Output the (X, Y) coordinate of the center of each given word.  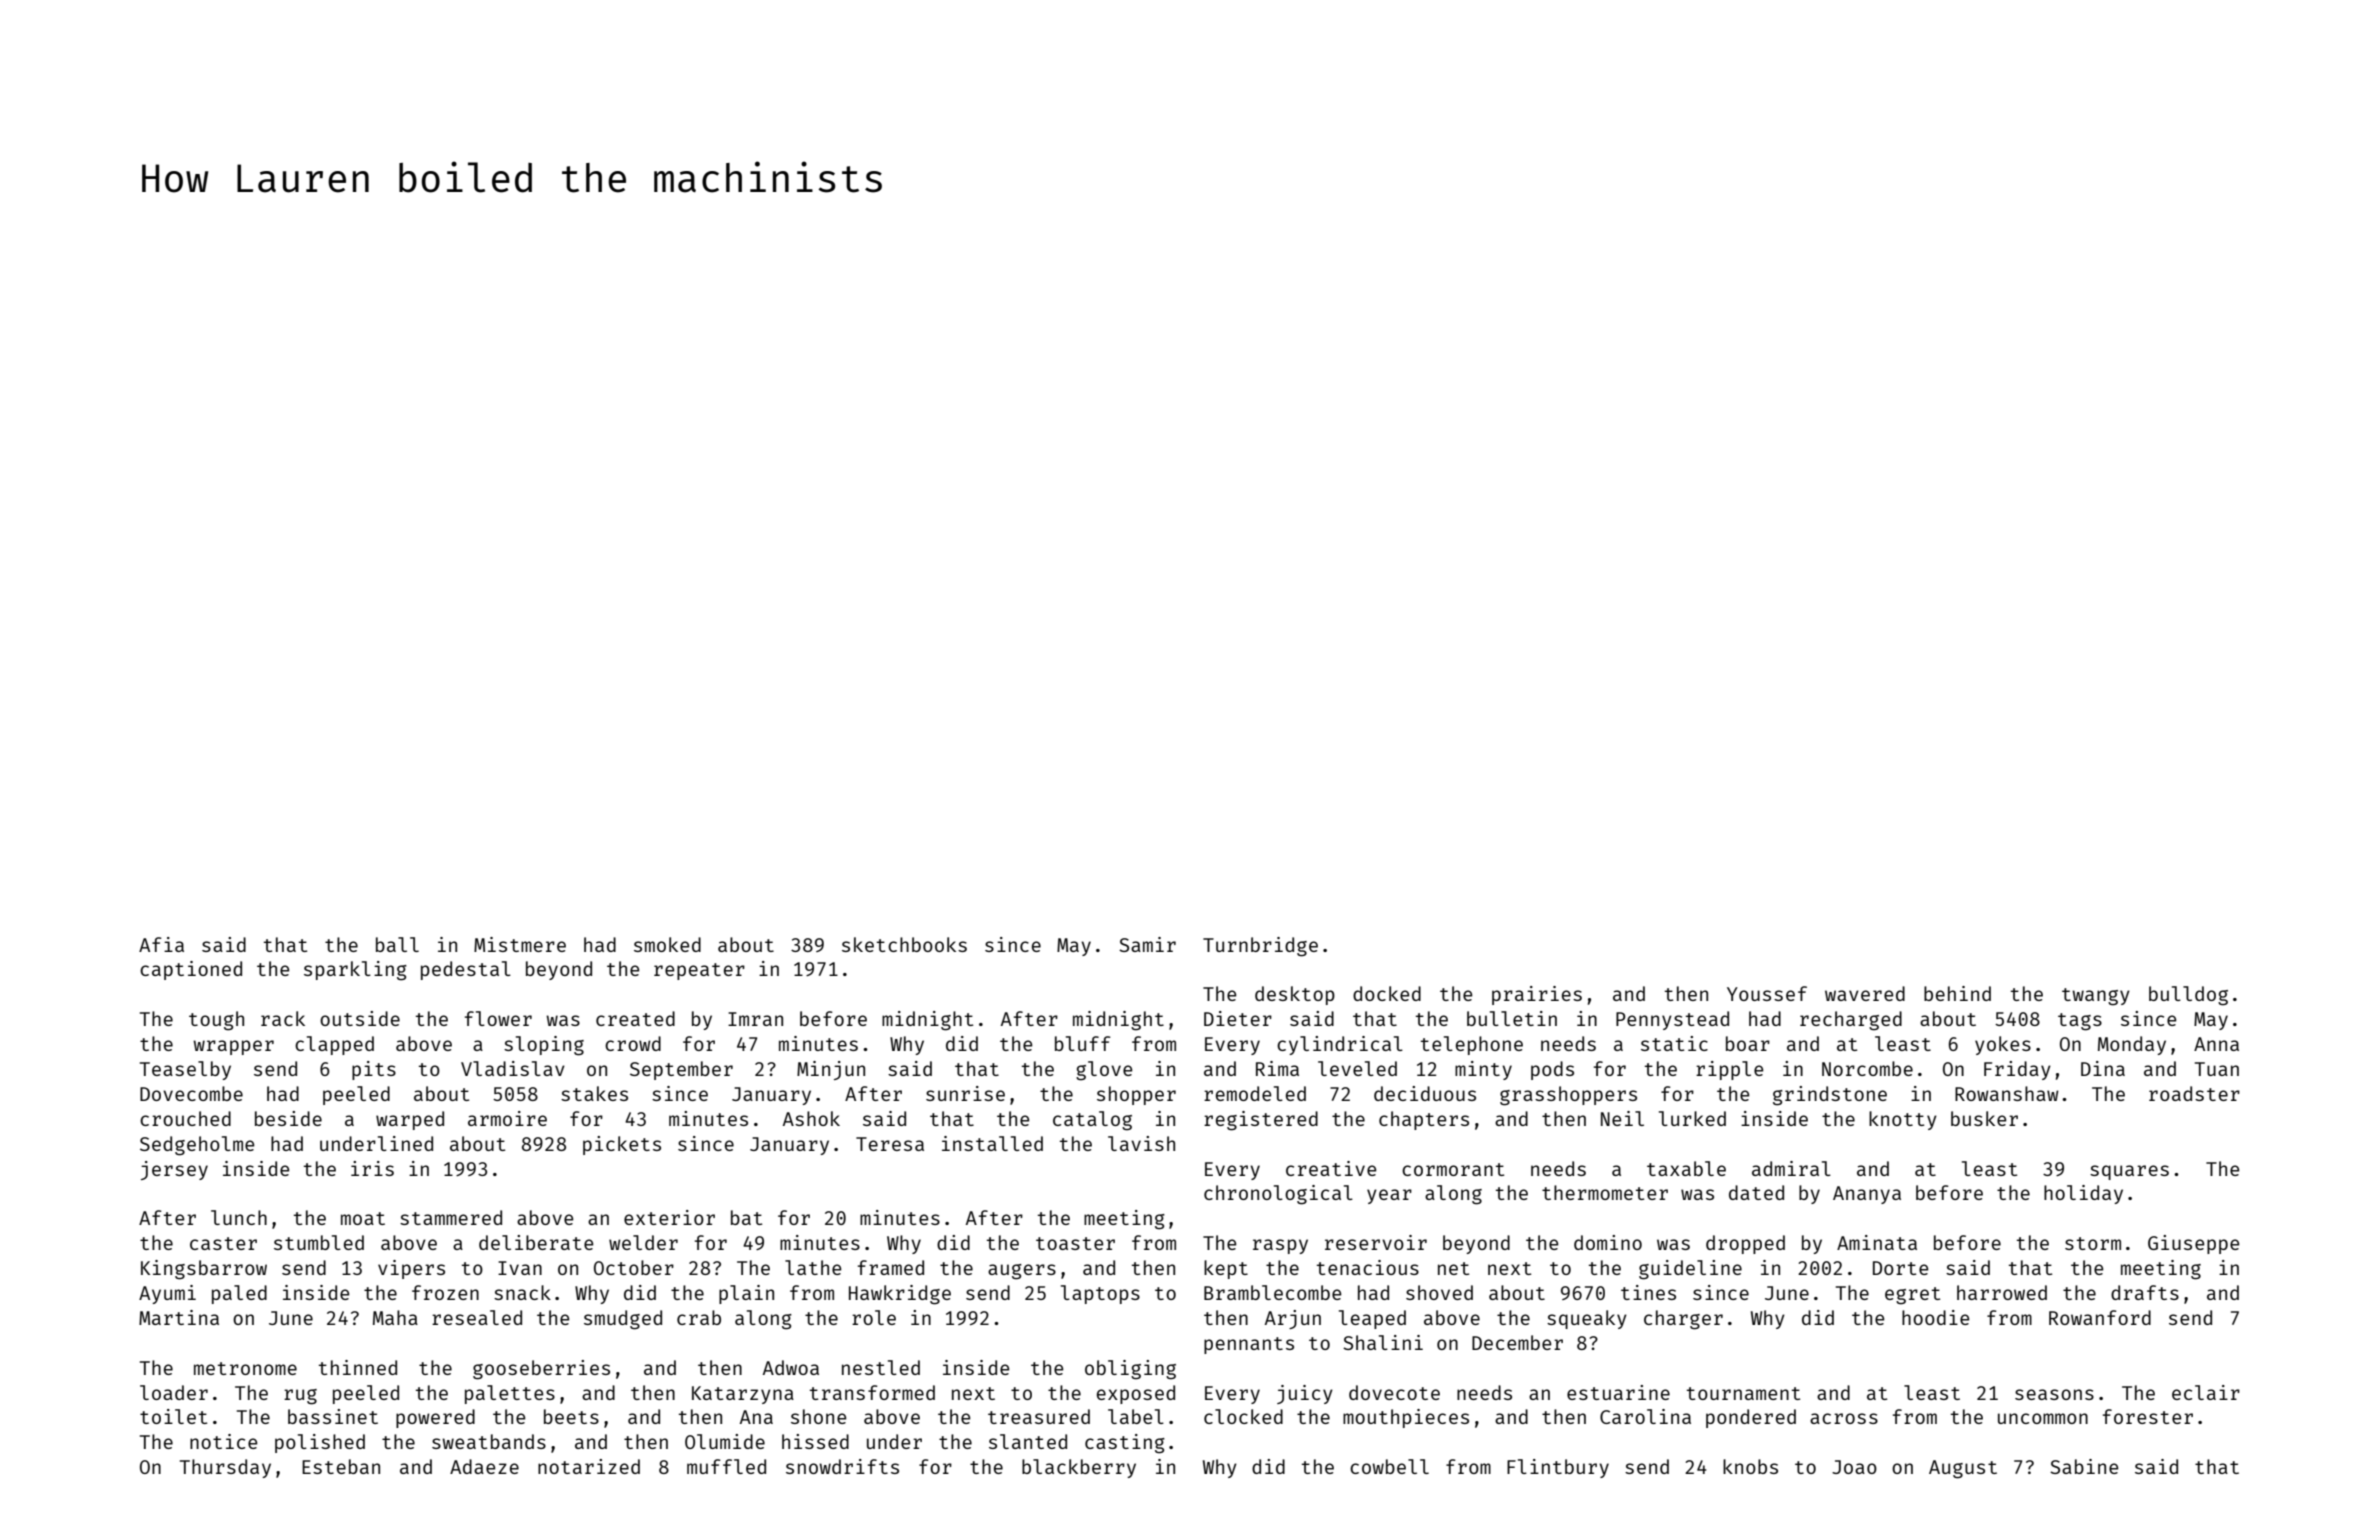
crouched (185, 1118)
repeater (699, 971)
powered (435, 1418)
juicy (1305, 1394)
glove (1104, 1071)
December (1517, 1342)
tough (216, 1021)
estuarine (1618, 1392)
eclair (2206, 1392)
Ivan (520, 1268)
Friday (2017, 1070)
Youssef (1767, 993)
